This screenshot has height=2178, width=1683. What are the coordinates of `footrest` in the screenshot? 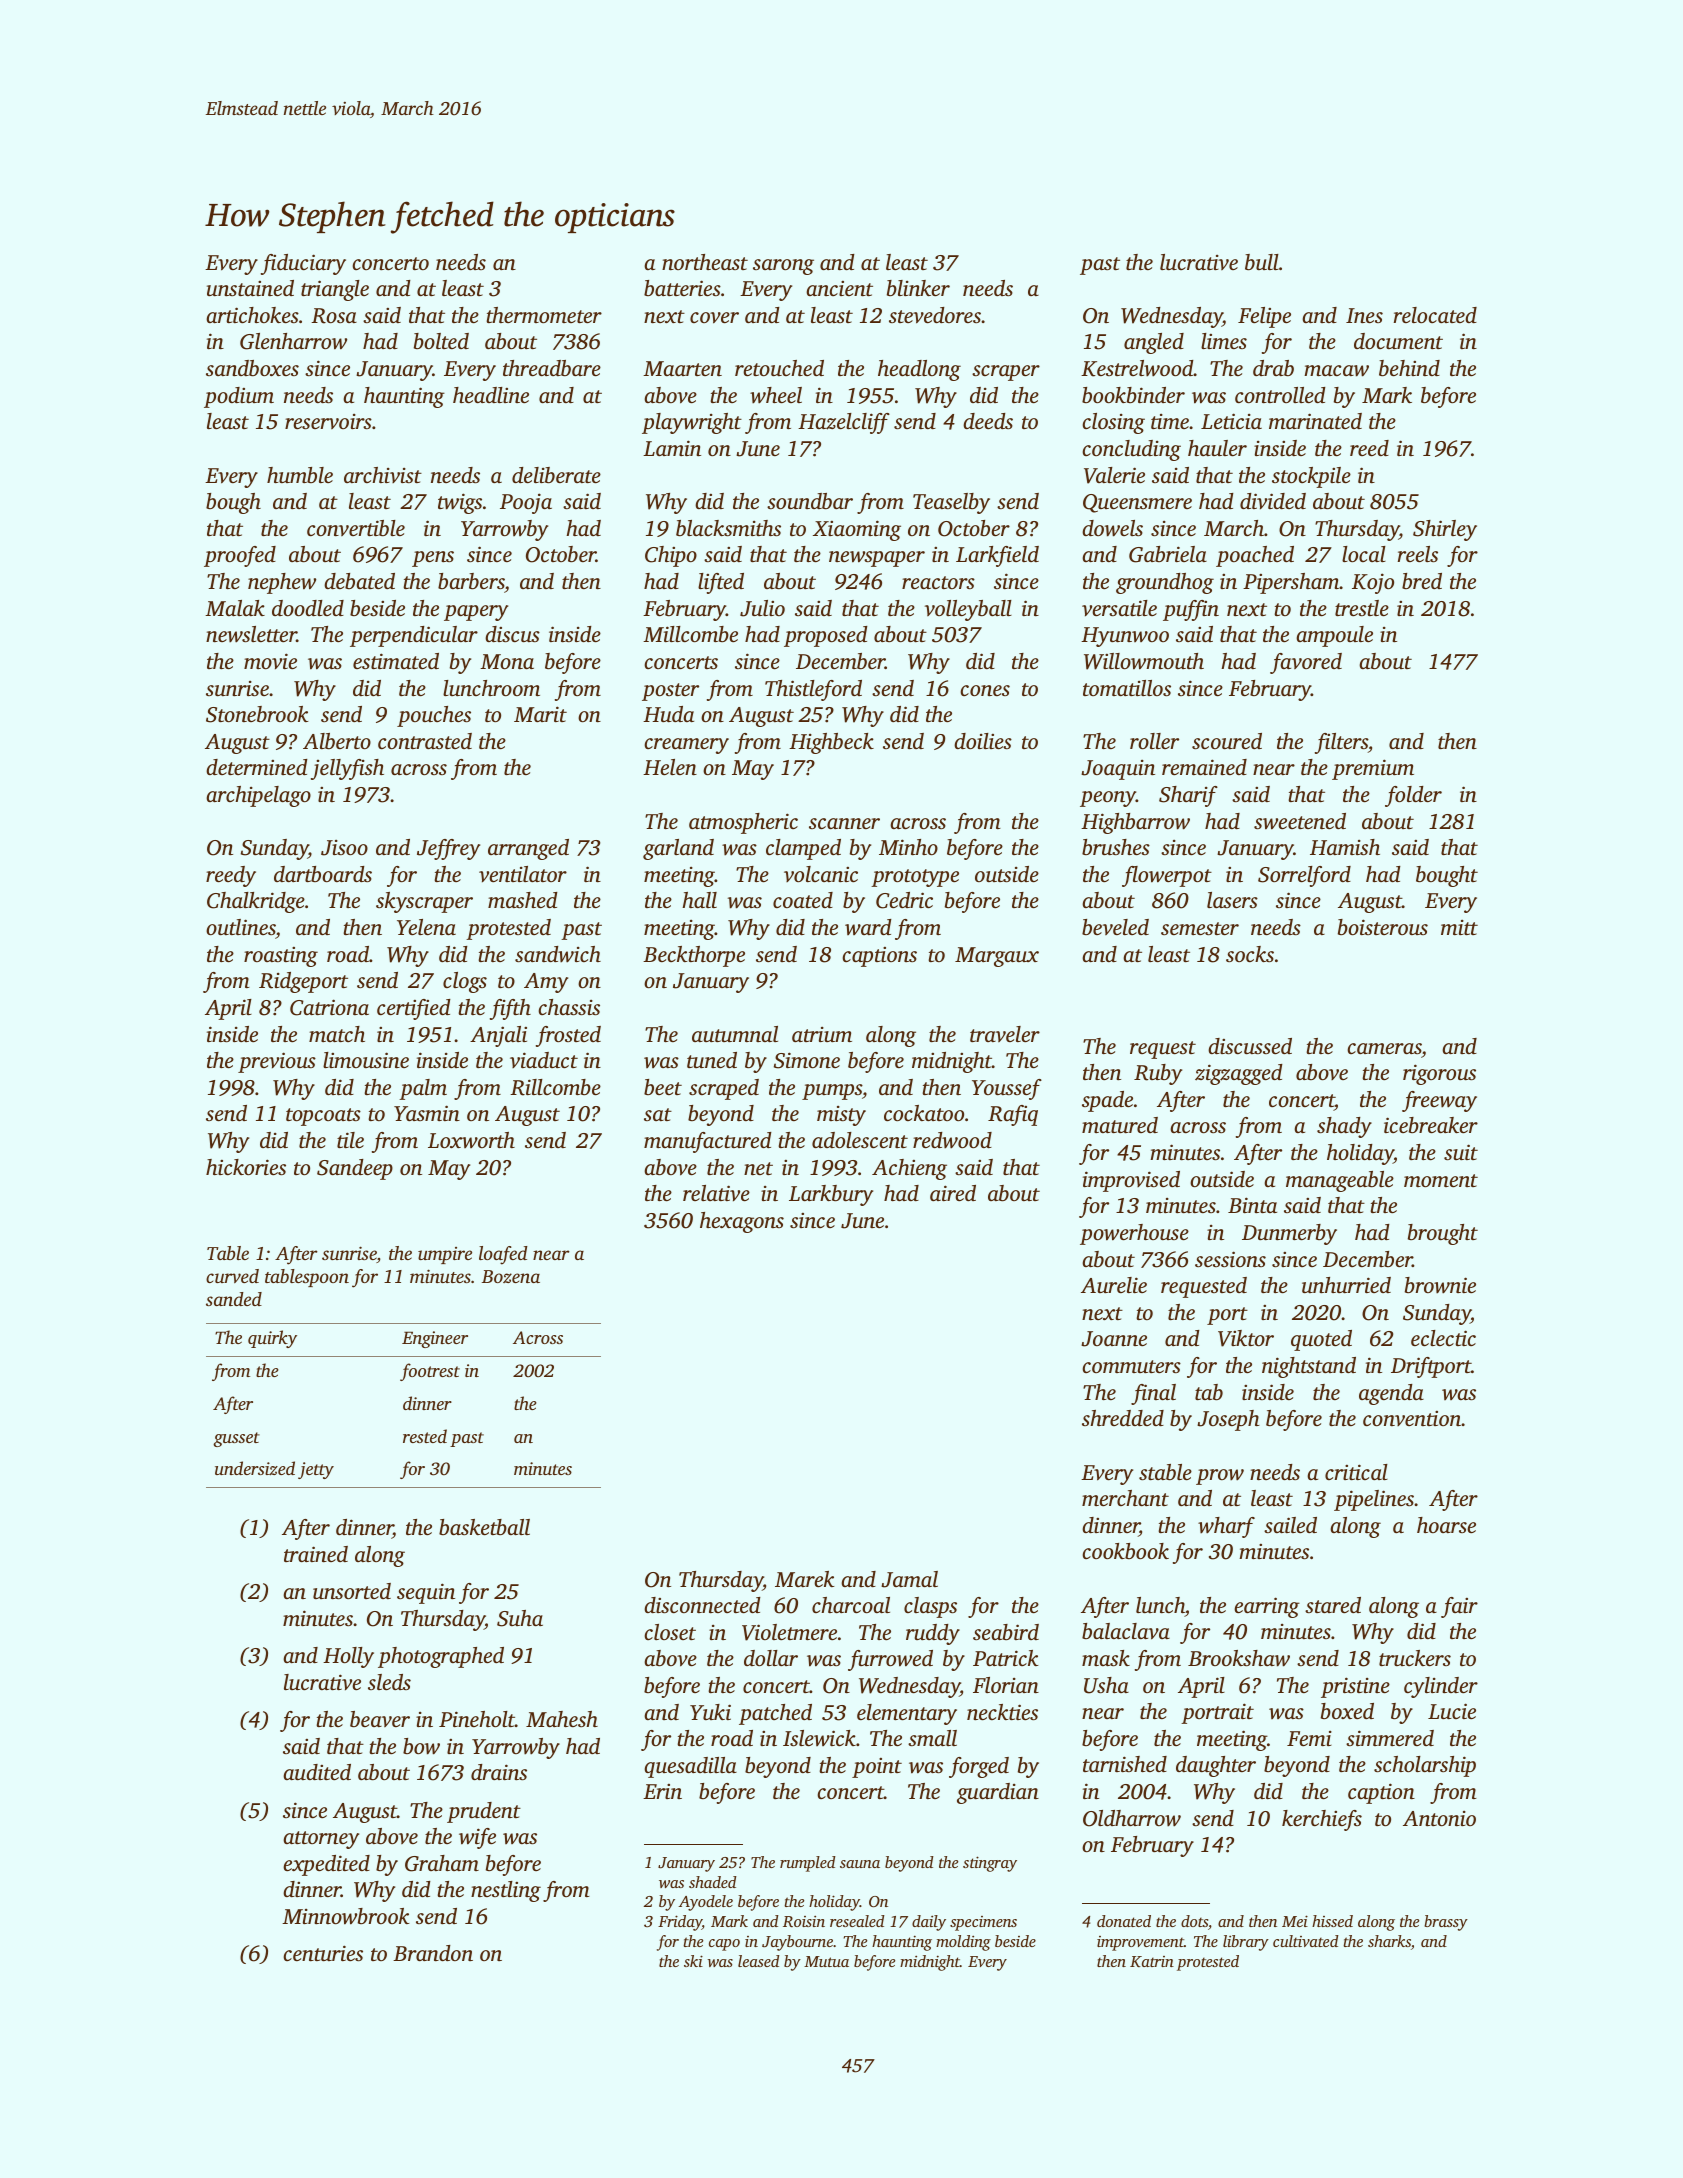 It's located at (430, 1372).
